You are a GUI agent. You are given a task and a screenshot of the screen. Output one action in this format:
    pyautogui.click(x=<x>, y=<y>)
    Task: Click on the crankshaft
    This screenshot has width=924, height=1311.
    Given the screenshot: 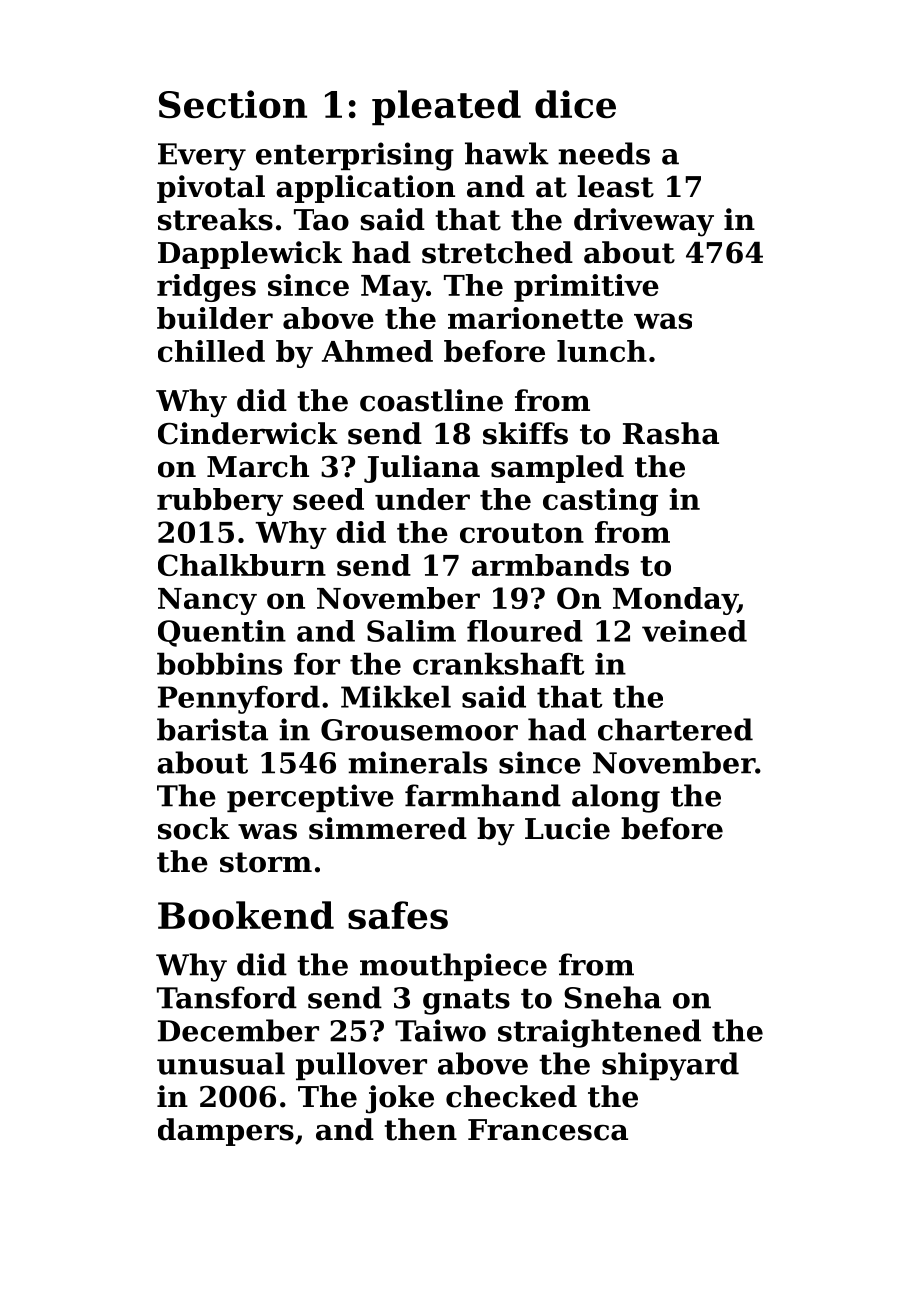 What is the action you would take?
    pyautogui.click(x=498, y=663)
